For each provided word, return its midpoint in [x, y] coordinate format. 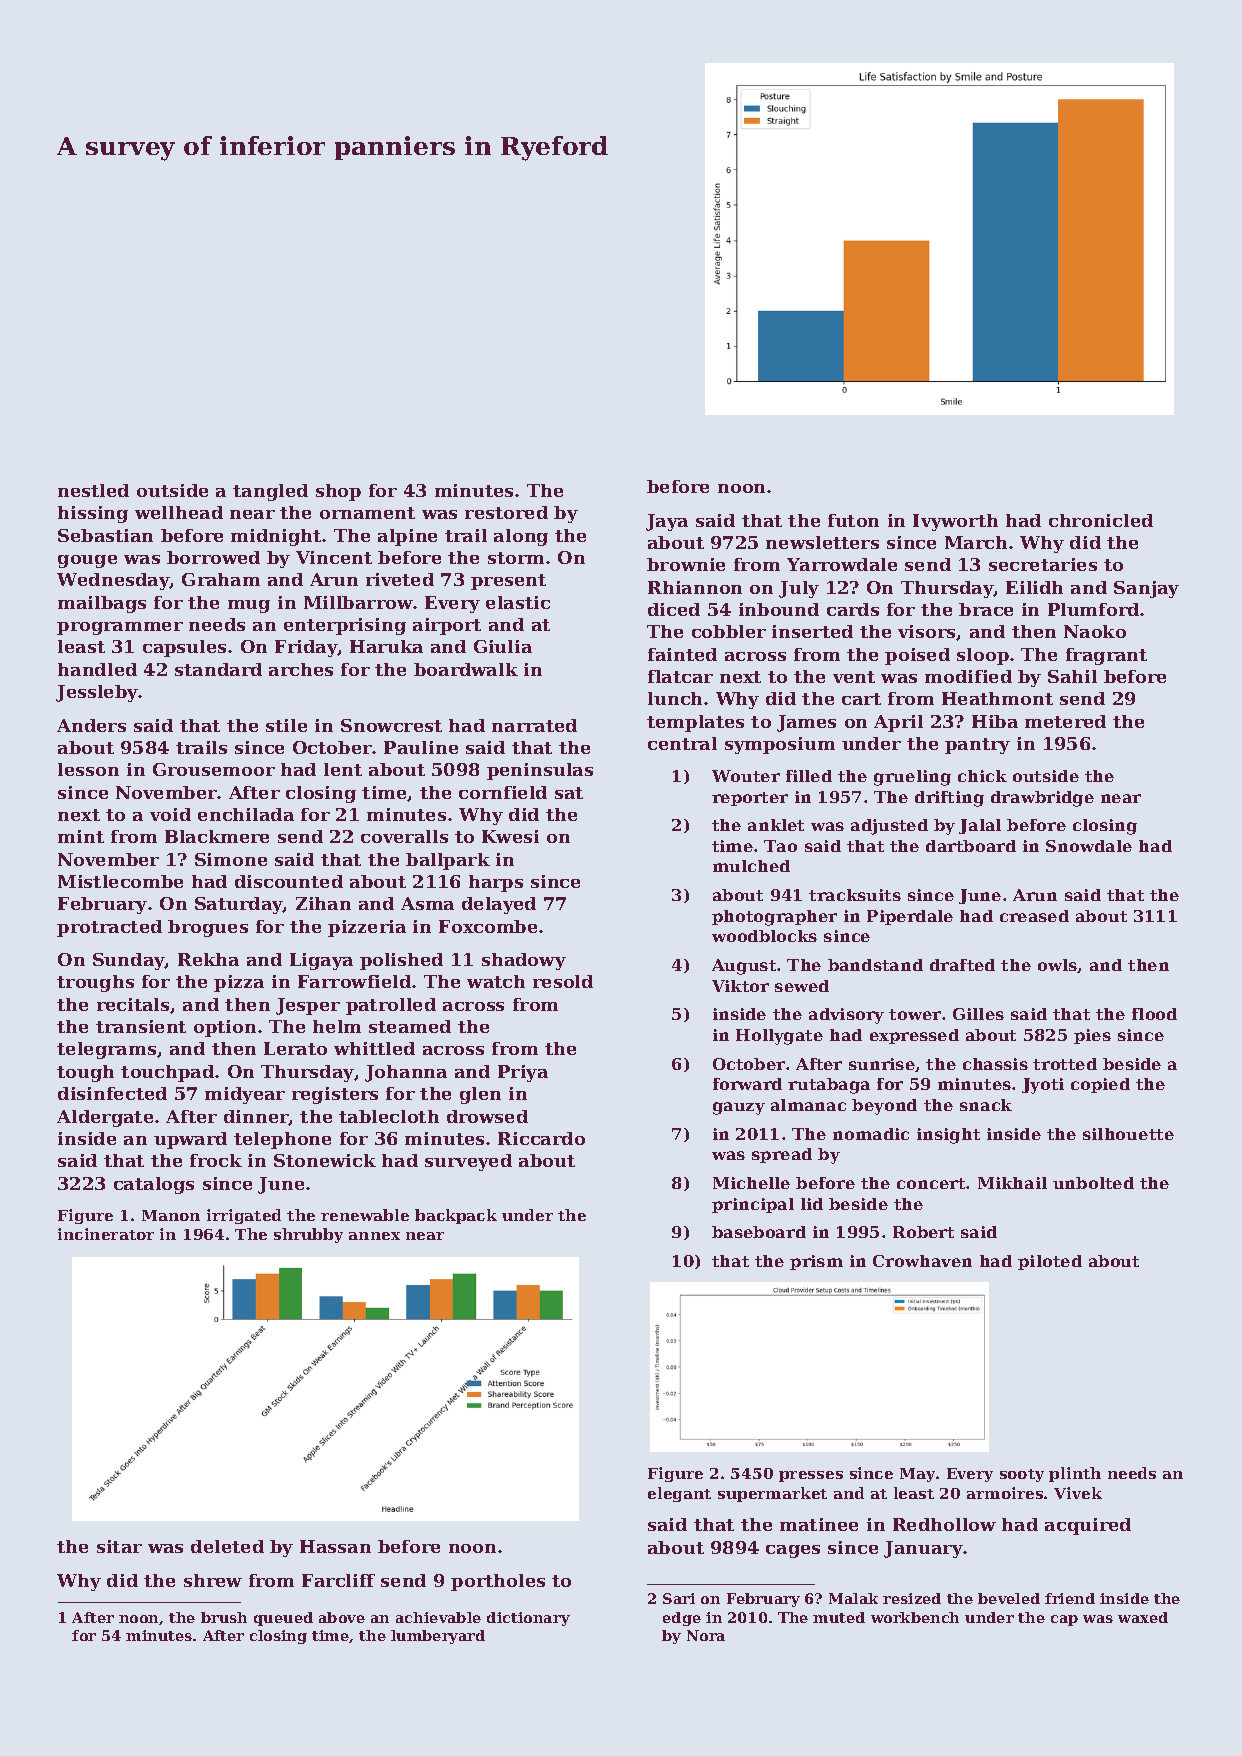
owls [1057, 965]
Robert [923, 1232]
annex [374, 1236]
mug [249, 606]
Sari [679, 1598]
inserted [812, 631]
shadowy [524, 961]
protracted [109, 928]
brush [224, 1617]
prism [816, 1262]
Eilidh [1034, 587]
